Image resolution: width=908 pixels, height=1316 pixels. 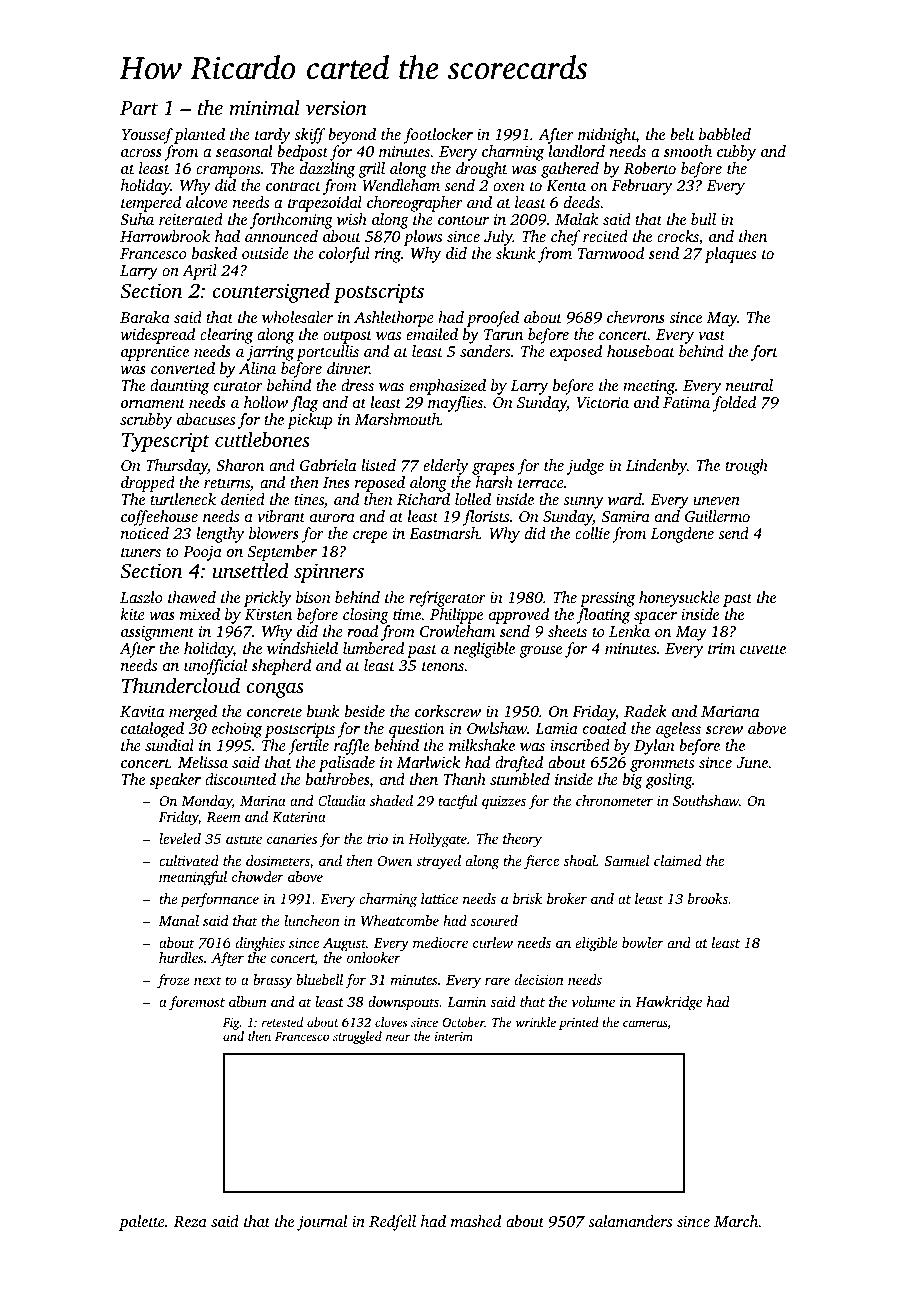 I want to click on spacer, so click(x=655, y=618).
